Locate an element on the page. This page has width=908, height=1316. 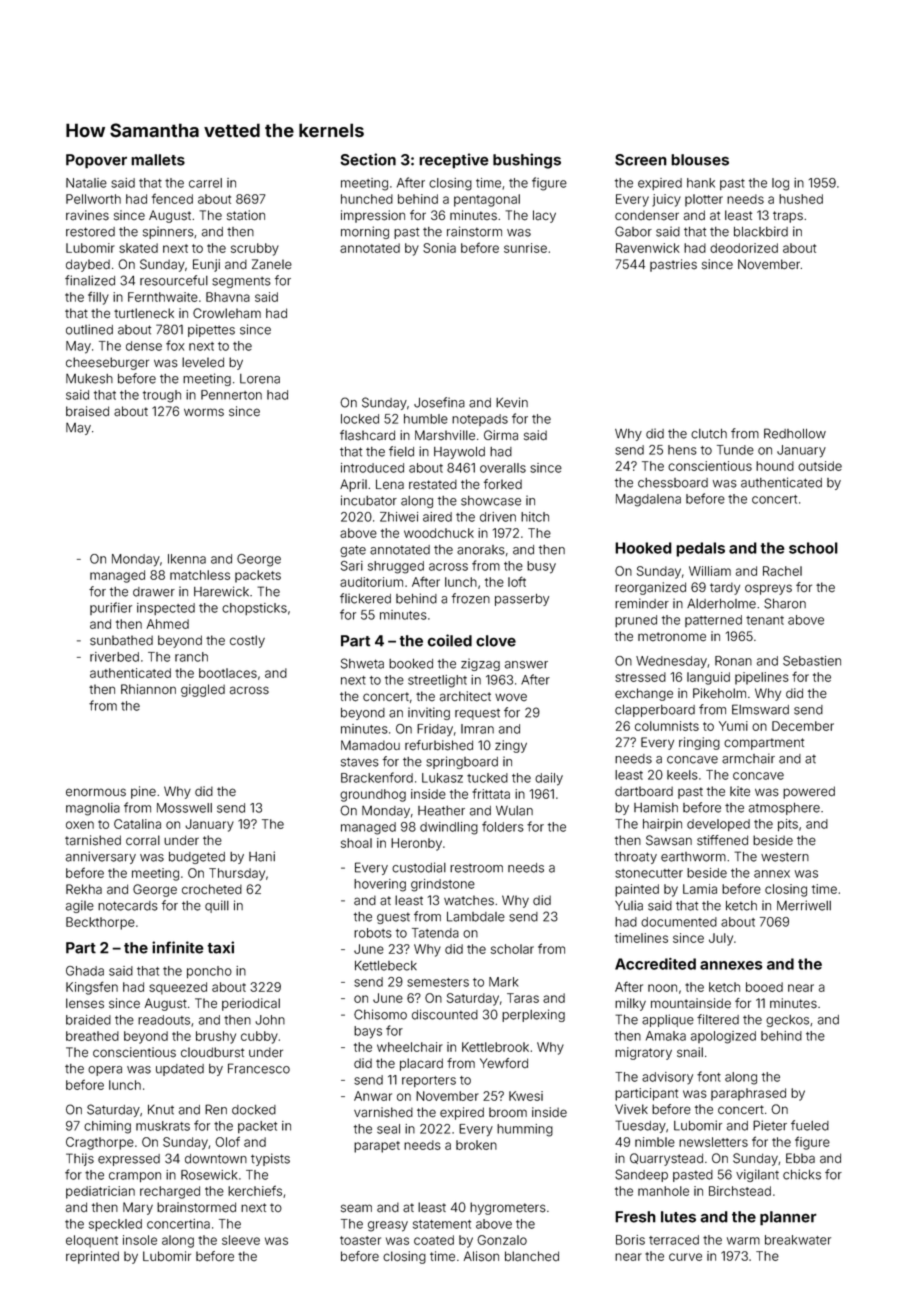
Pennerton is located at coordinates (231, 395).
